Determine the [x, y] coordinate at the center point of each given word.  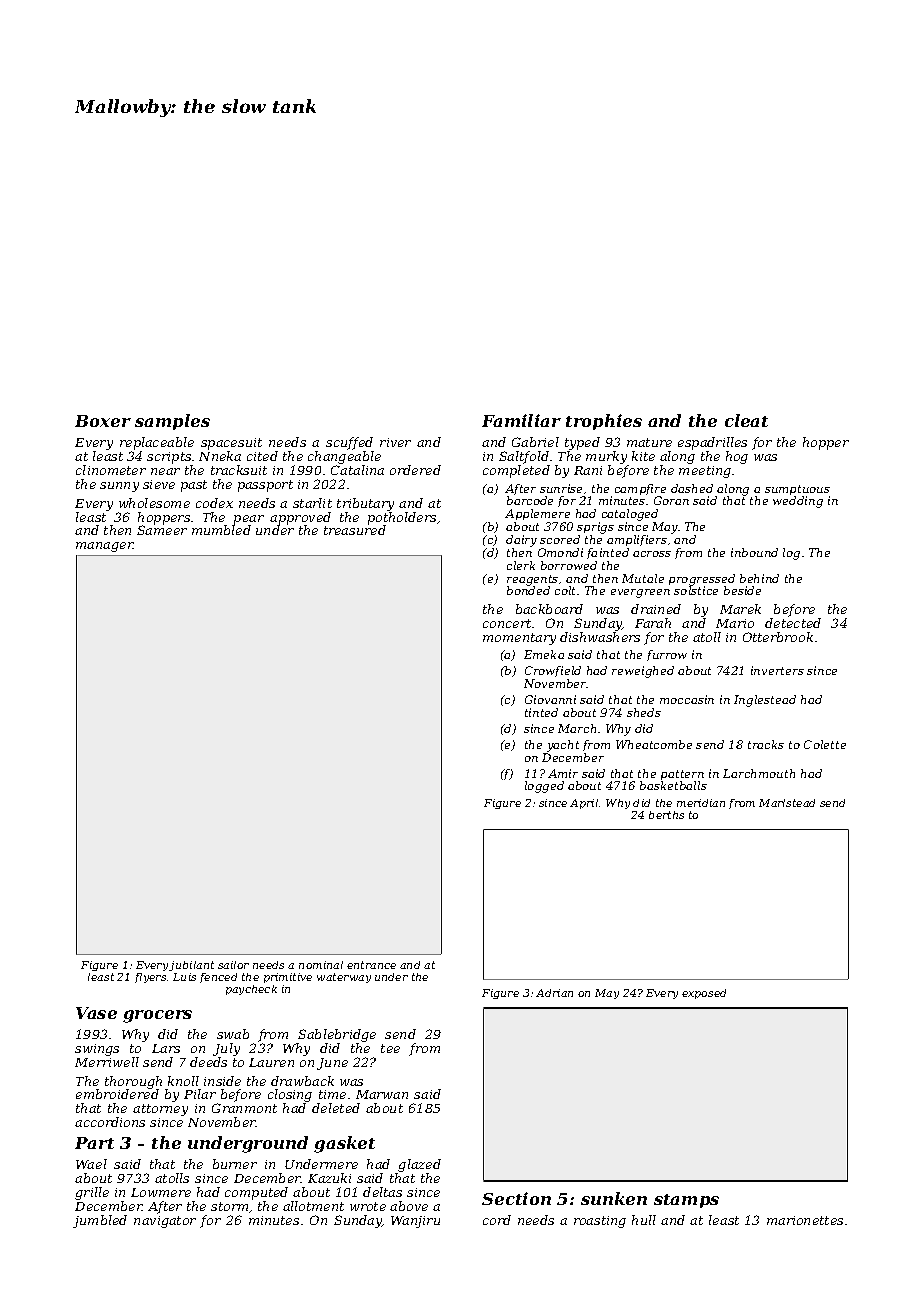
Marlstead [787, 803]
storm [229, 1206]
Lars [166, 1048]
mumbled [221, 530]
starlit [312, 503]
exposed [704, 994]
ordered [415, 470]
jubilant [191, 966]
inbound [754, 552]
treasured [355, 530]
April [584, 804]
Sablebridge [337, 1035]
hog [737, 457]
